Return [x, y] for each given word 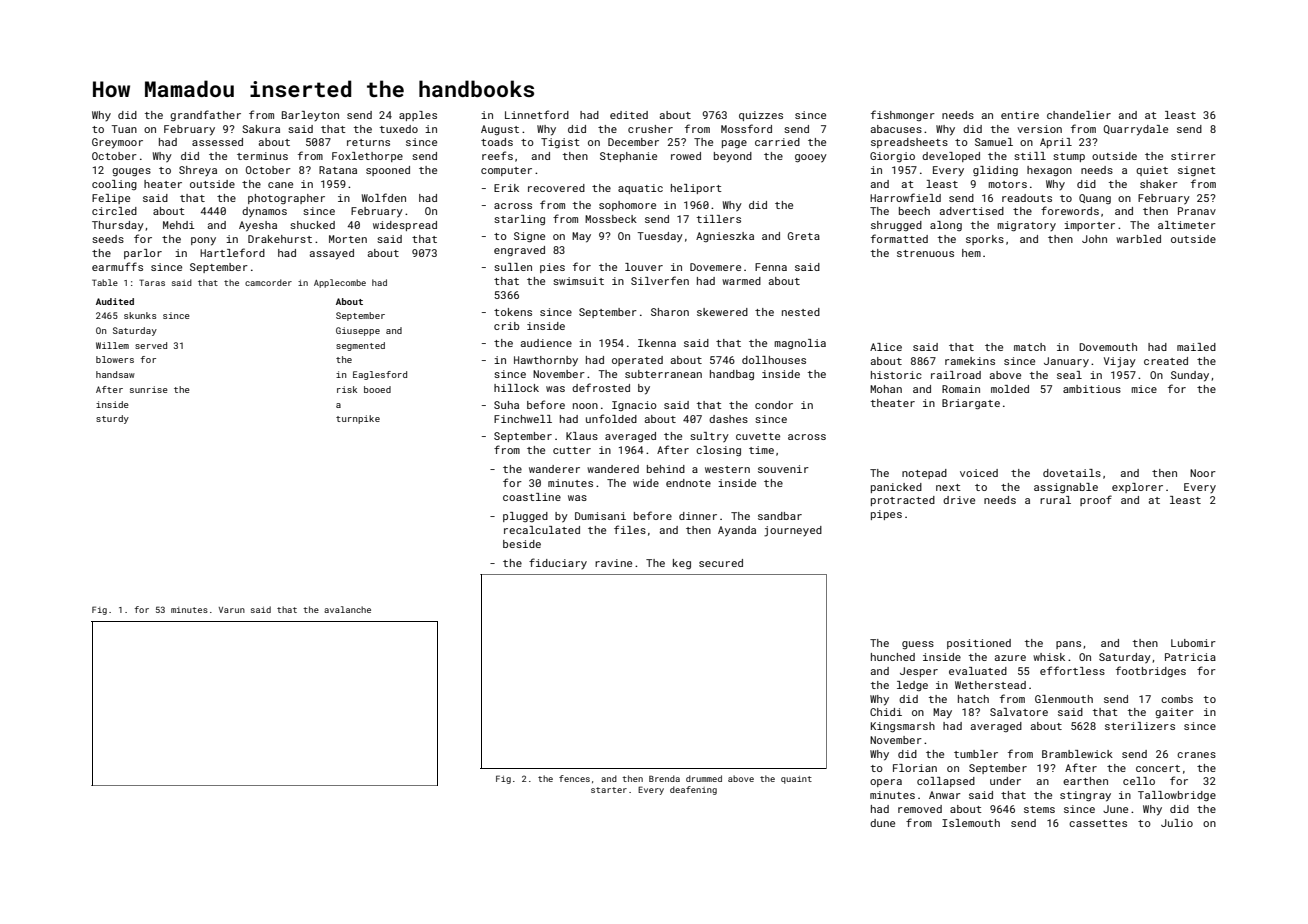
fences [574, 778]
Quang [1095, 199]
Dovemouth [1108, 347]
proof [1096, 500]
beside [522, 544]
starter [609, 790]
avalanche [347, 609]
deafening [693, 790]
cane [280, 185]
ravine [613, 563]
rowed [686, 156]
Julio [1177, 823]
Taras [152, 282]
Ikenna [657, 343]
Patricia [1190, 657]
